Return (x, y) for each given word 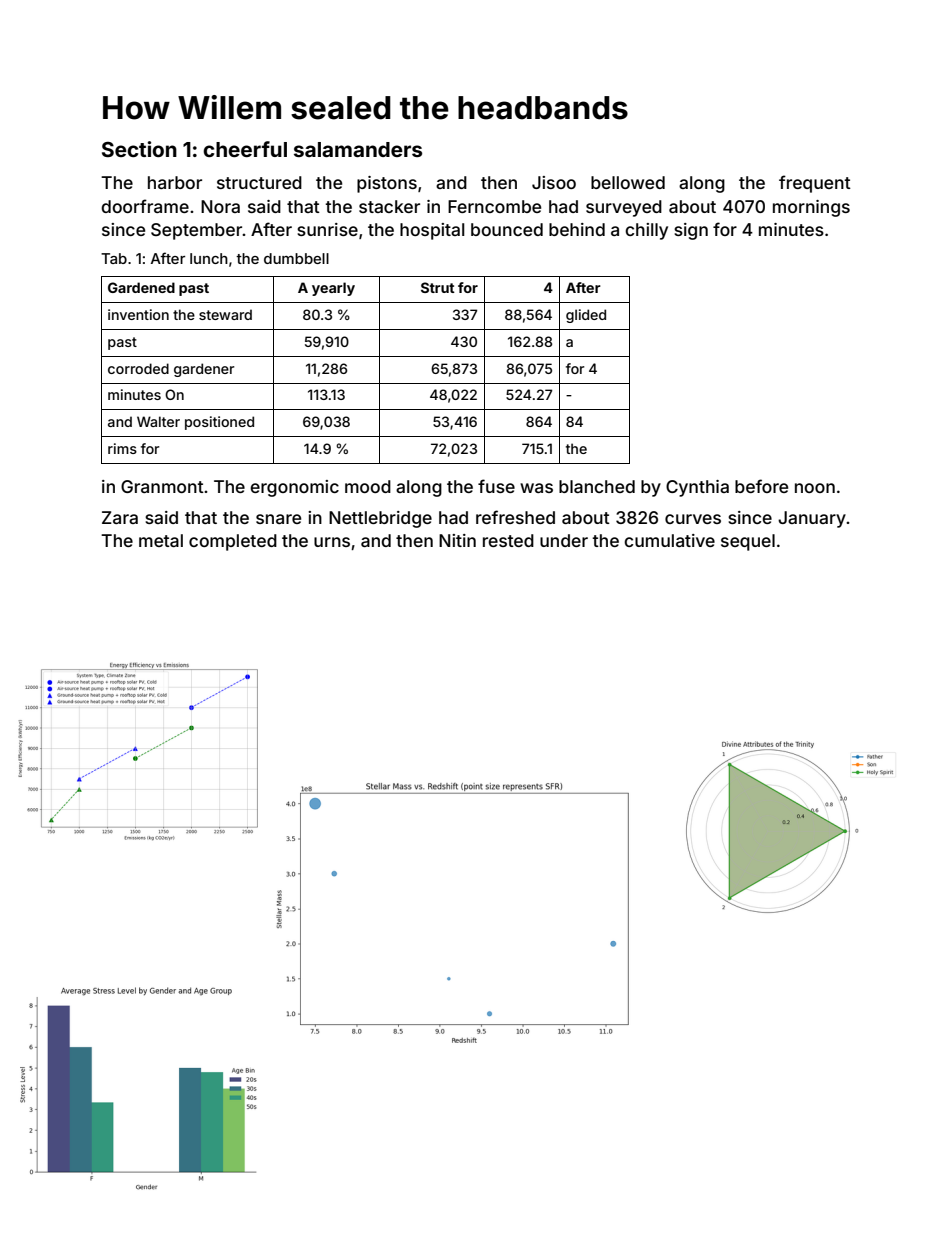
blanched (597, 486)
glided (586, 316)
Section (139, 149)
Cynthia (697, 488)
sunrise (327, 229)
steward (225, 314)
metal (161, 540)
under (564, 540)
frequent (815, 184)
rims (122, 448)
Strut (438, 287)
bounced (507, 229)
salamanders (358, 149)
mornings (811, 208)
